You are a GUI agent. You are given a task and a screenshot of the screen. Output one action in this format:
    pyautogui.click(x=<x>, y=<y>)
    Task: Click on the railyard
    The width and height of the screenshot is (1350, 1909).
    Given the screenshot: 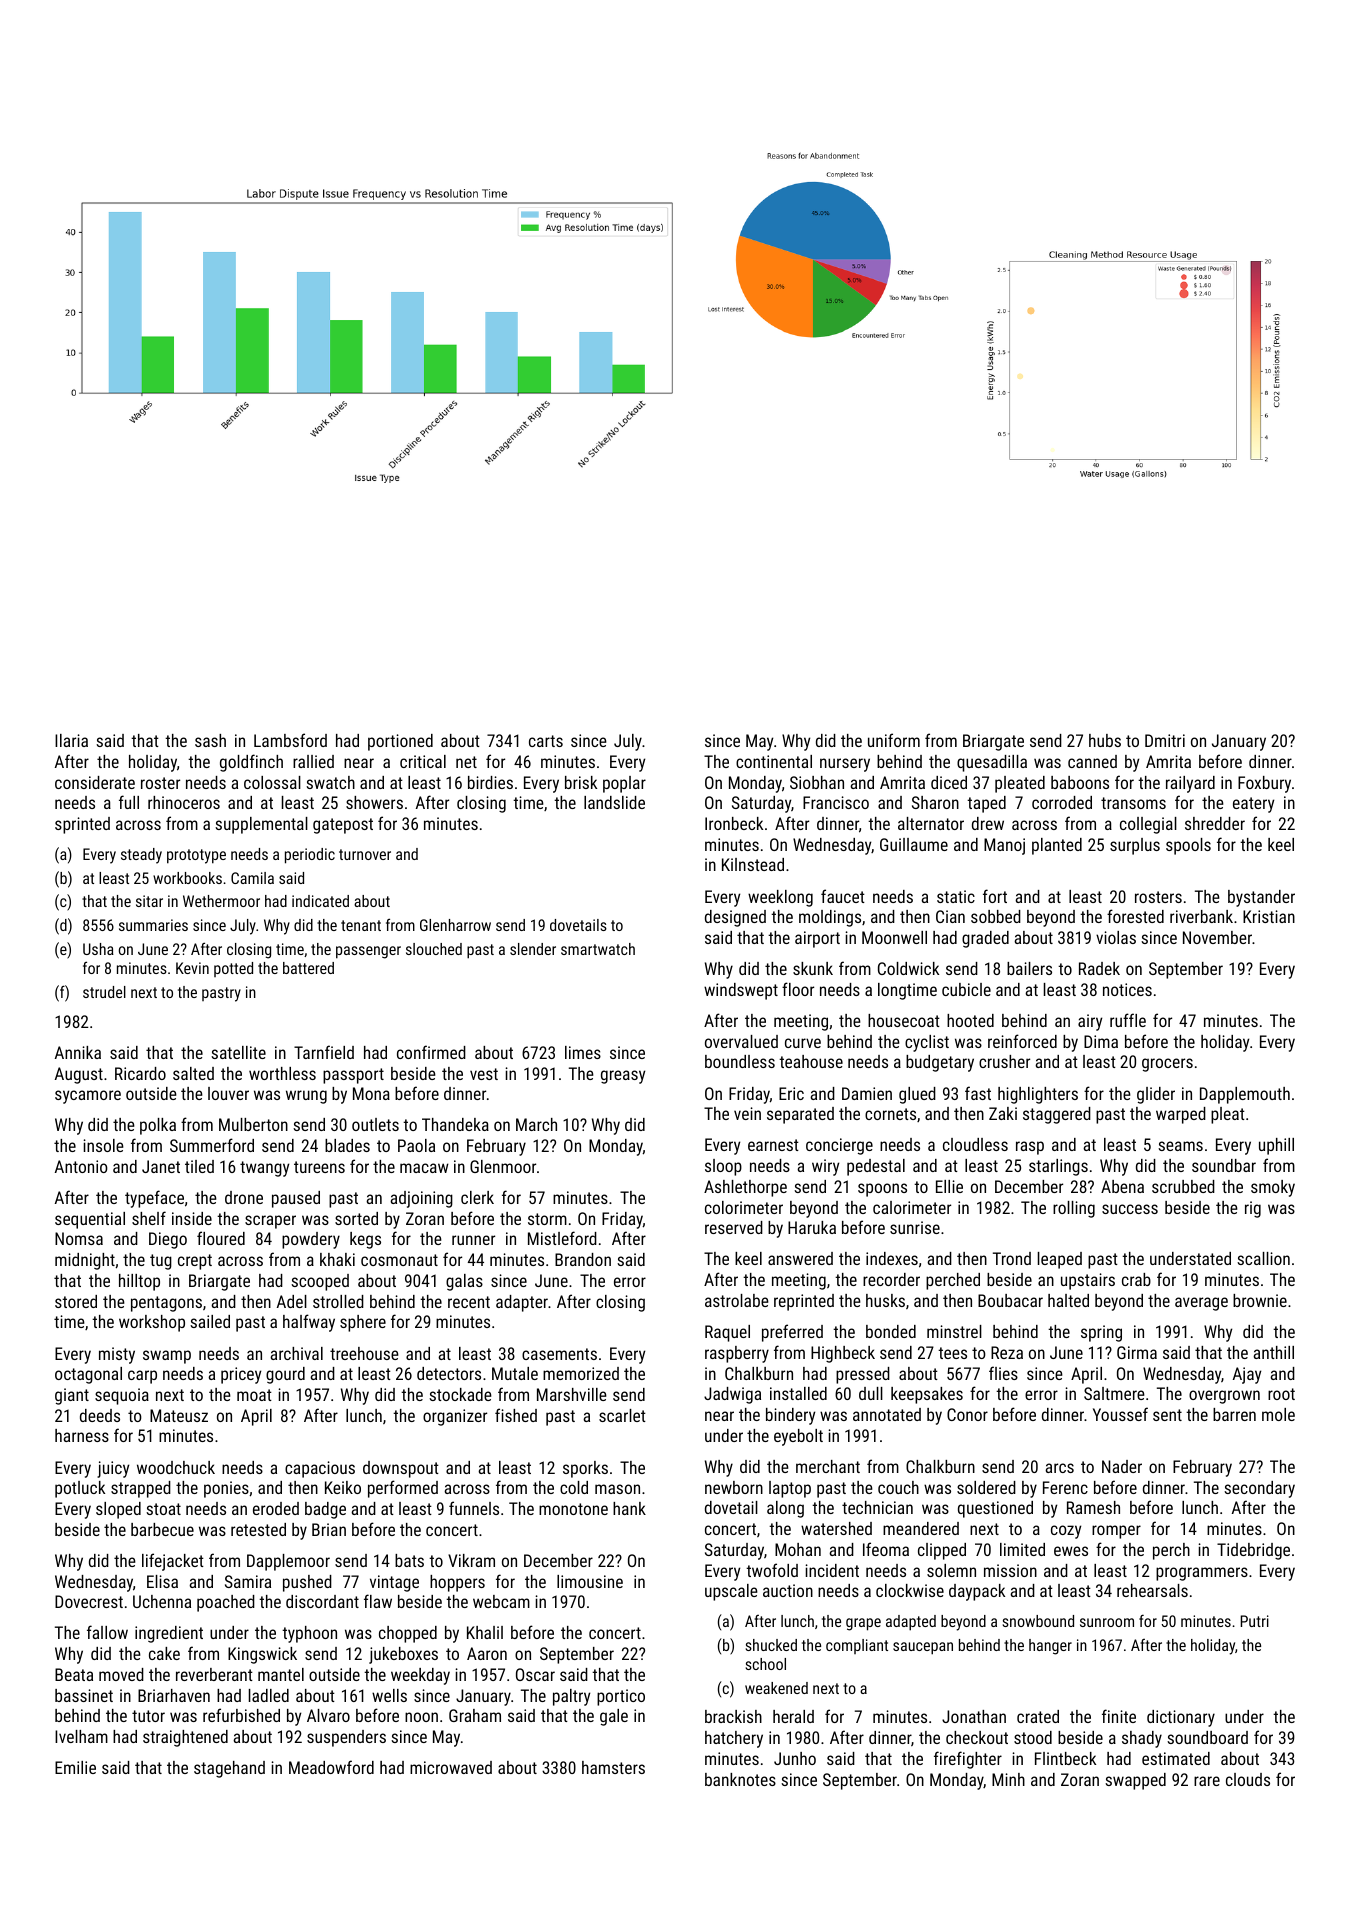 What is the action you would take?
    pyautogui.click(x=1190, y=784)
